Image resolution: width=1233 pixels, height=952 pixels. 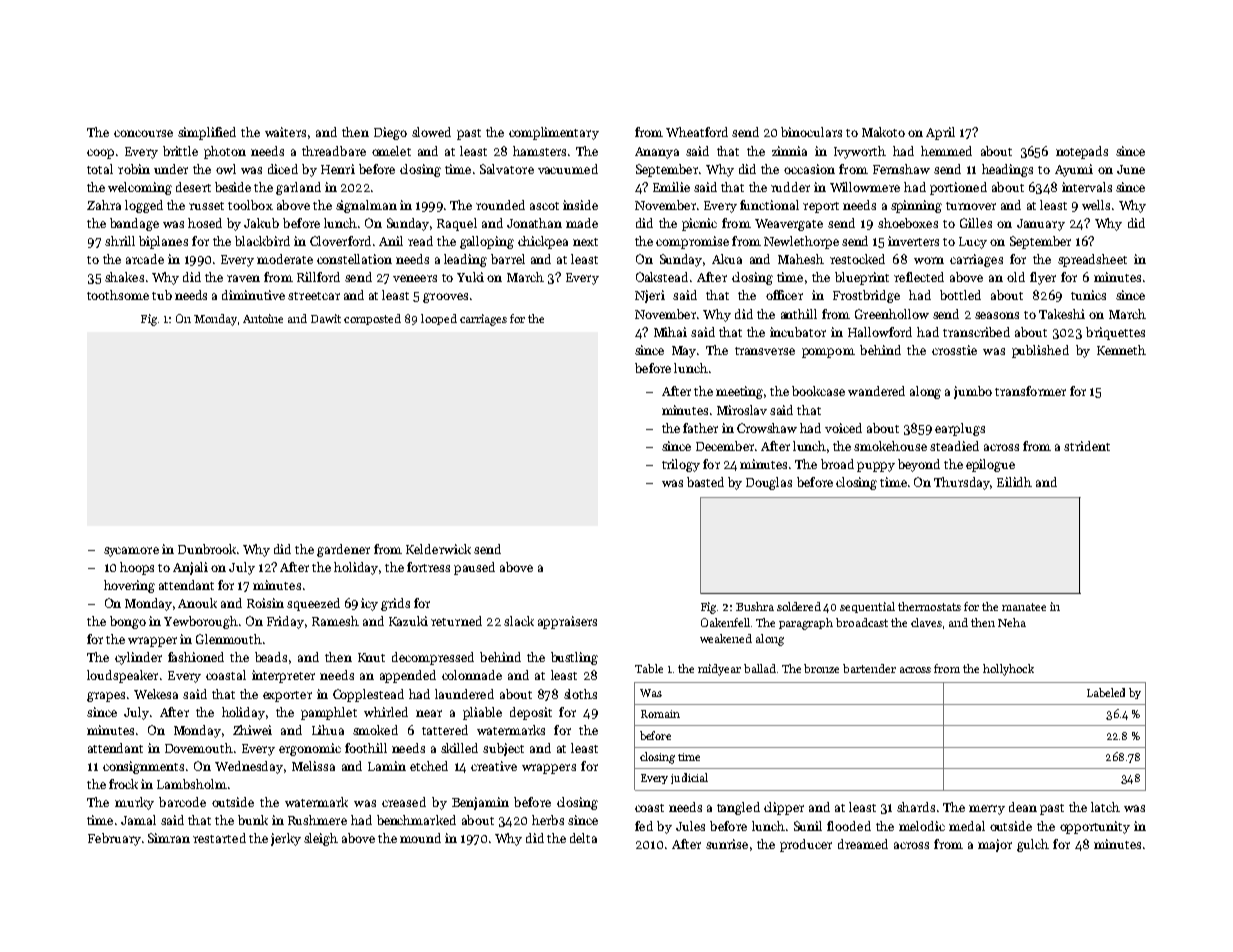 What do you see at coordinates (1024, 607) in the screenshot?
I see `manatee` at bounding box center [1024, 607].
